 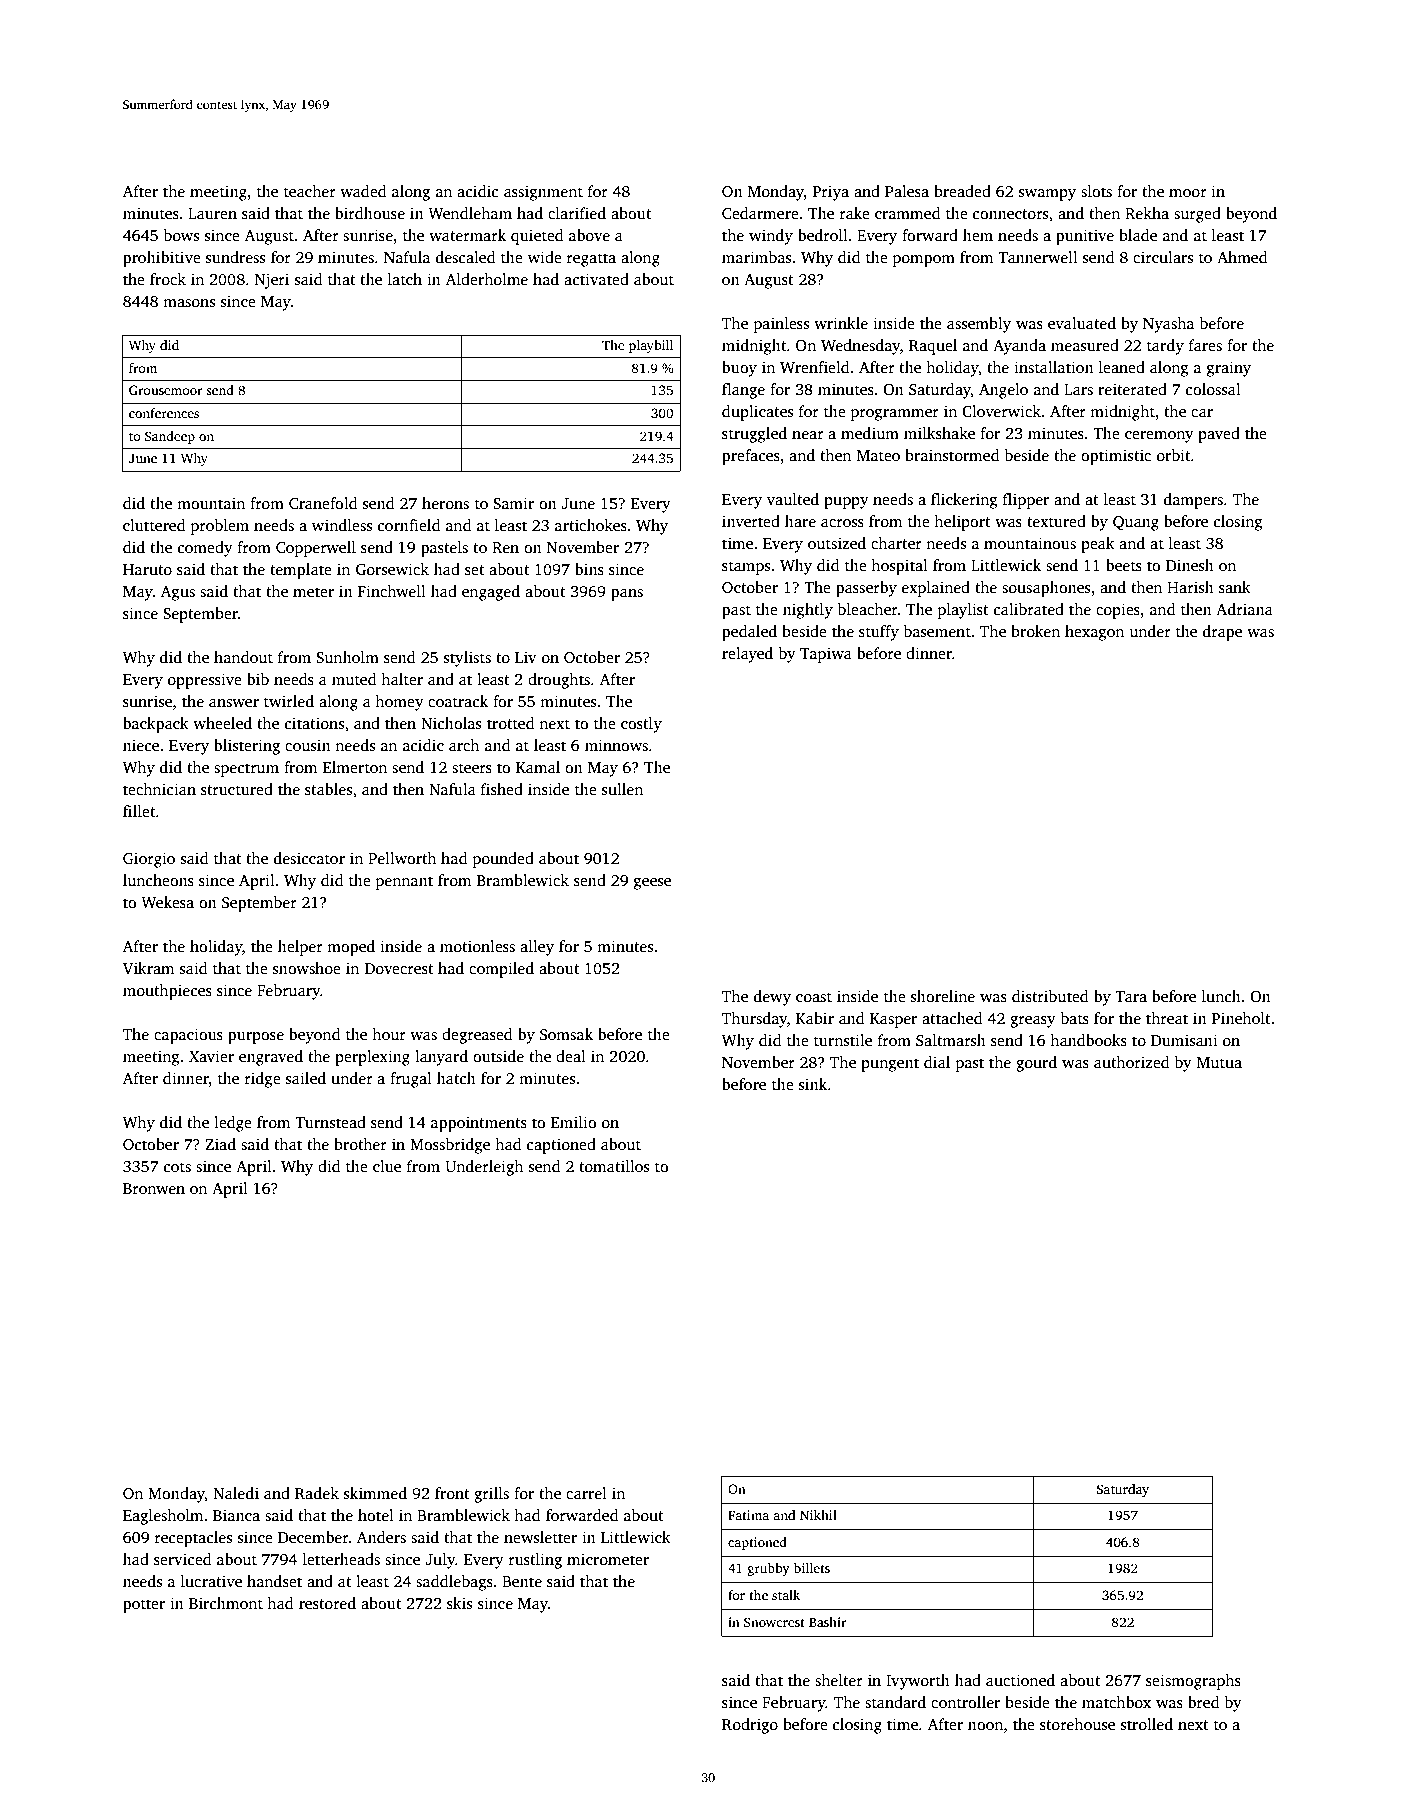 I want to click on playbill, so click(x=651, y=346).
